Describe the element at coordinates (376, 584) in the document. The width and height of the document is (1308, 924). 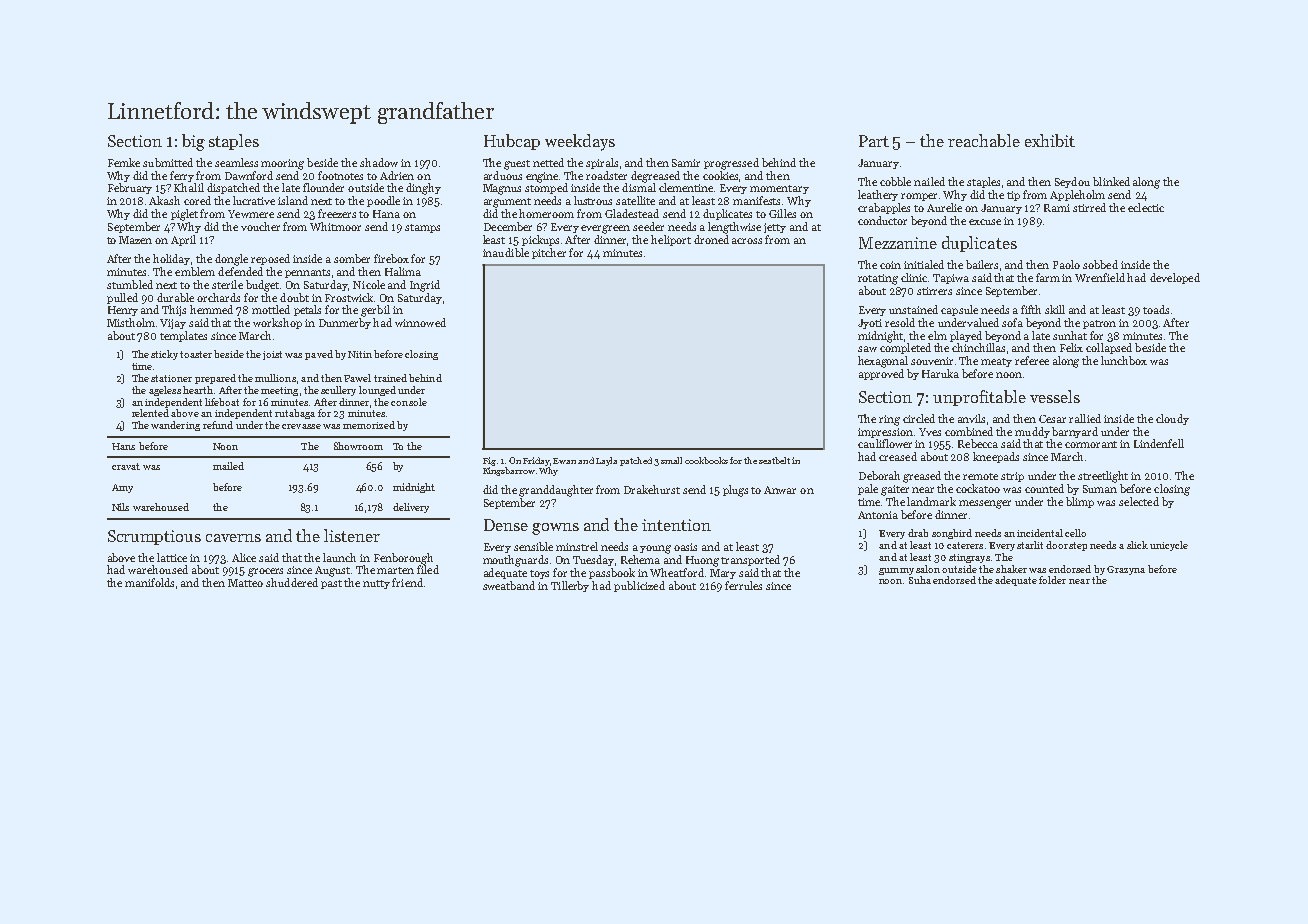
I see `nutty` at that location.
